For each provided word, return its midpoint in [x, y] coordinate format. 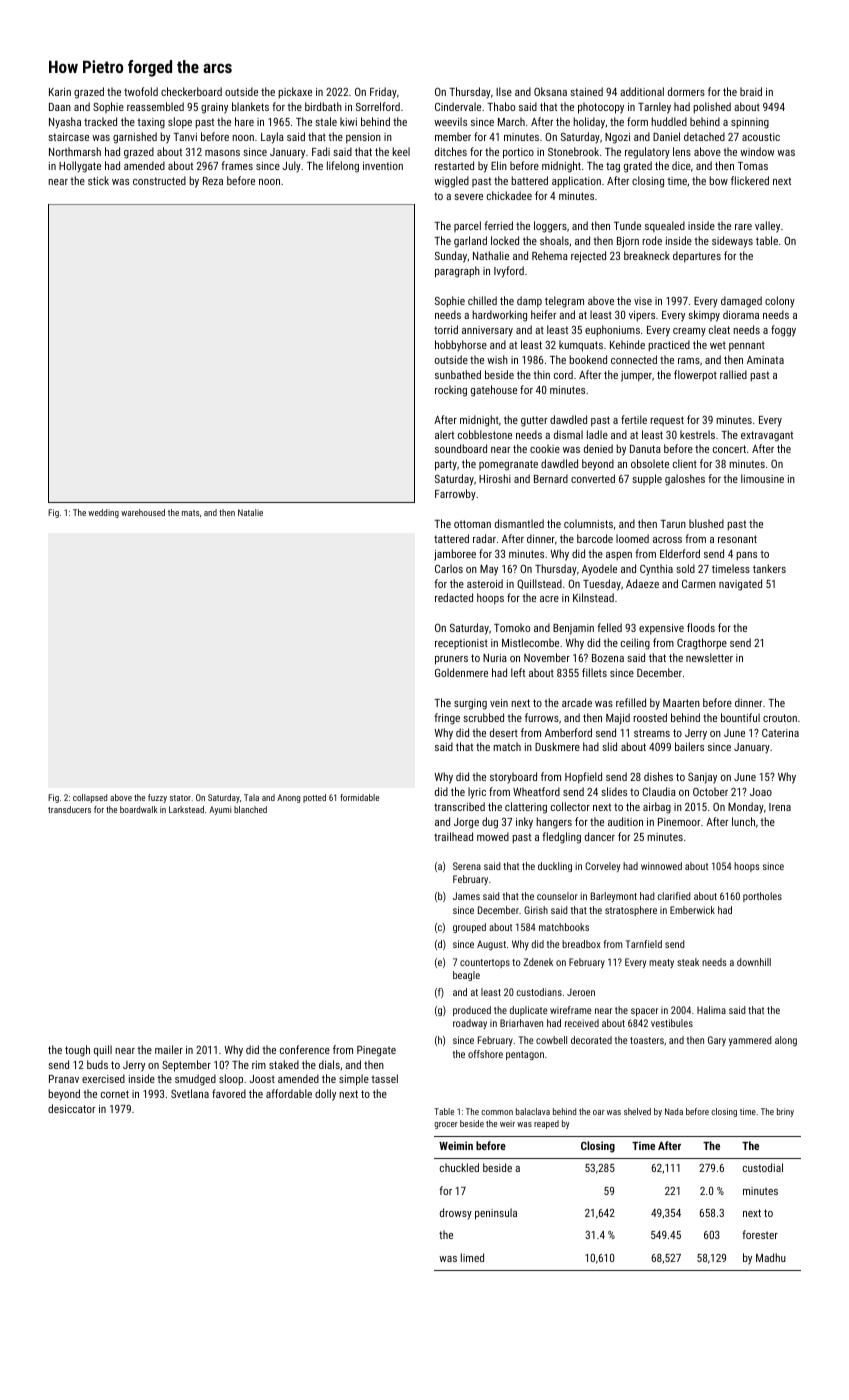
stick [98, 180]
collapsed [90, 798]
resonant [737, 539]
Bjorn [628, 242]
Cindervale [458, 106]
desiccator [71, 1108]
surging [470, 704]
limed [472, 1257]
